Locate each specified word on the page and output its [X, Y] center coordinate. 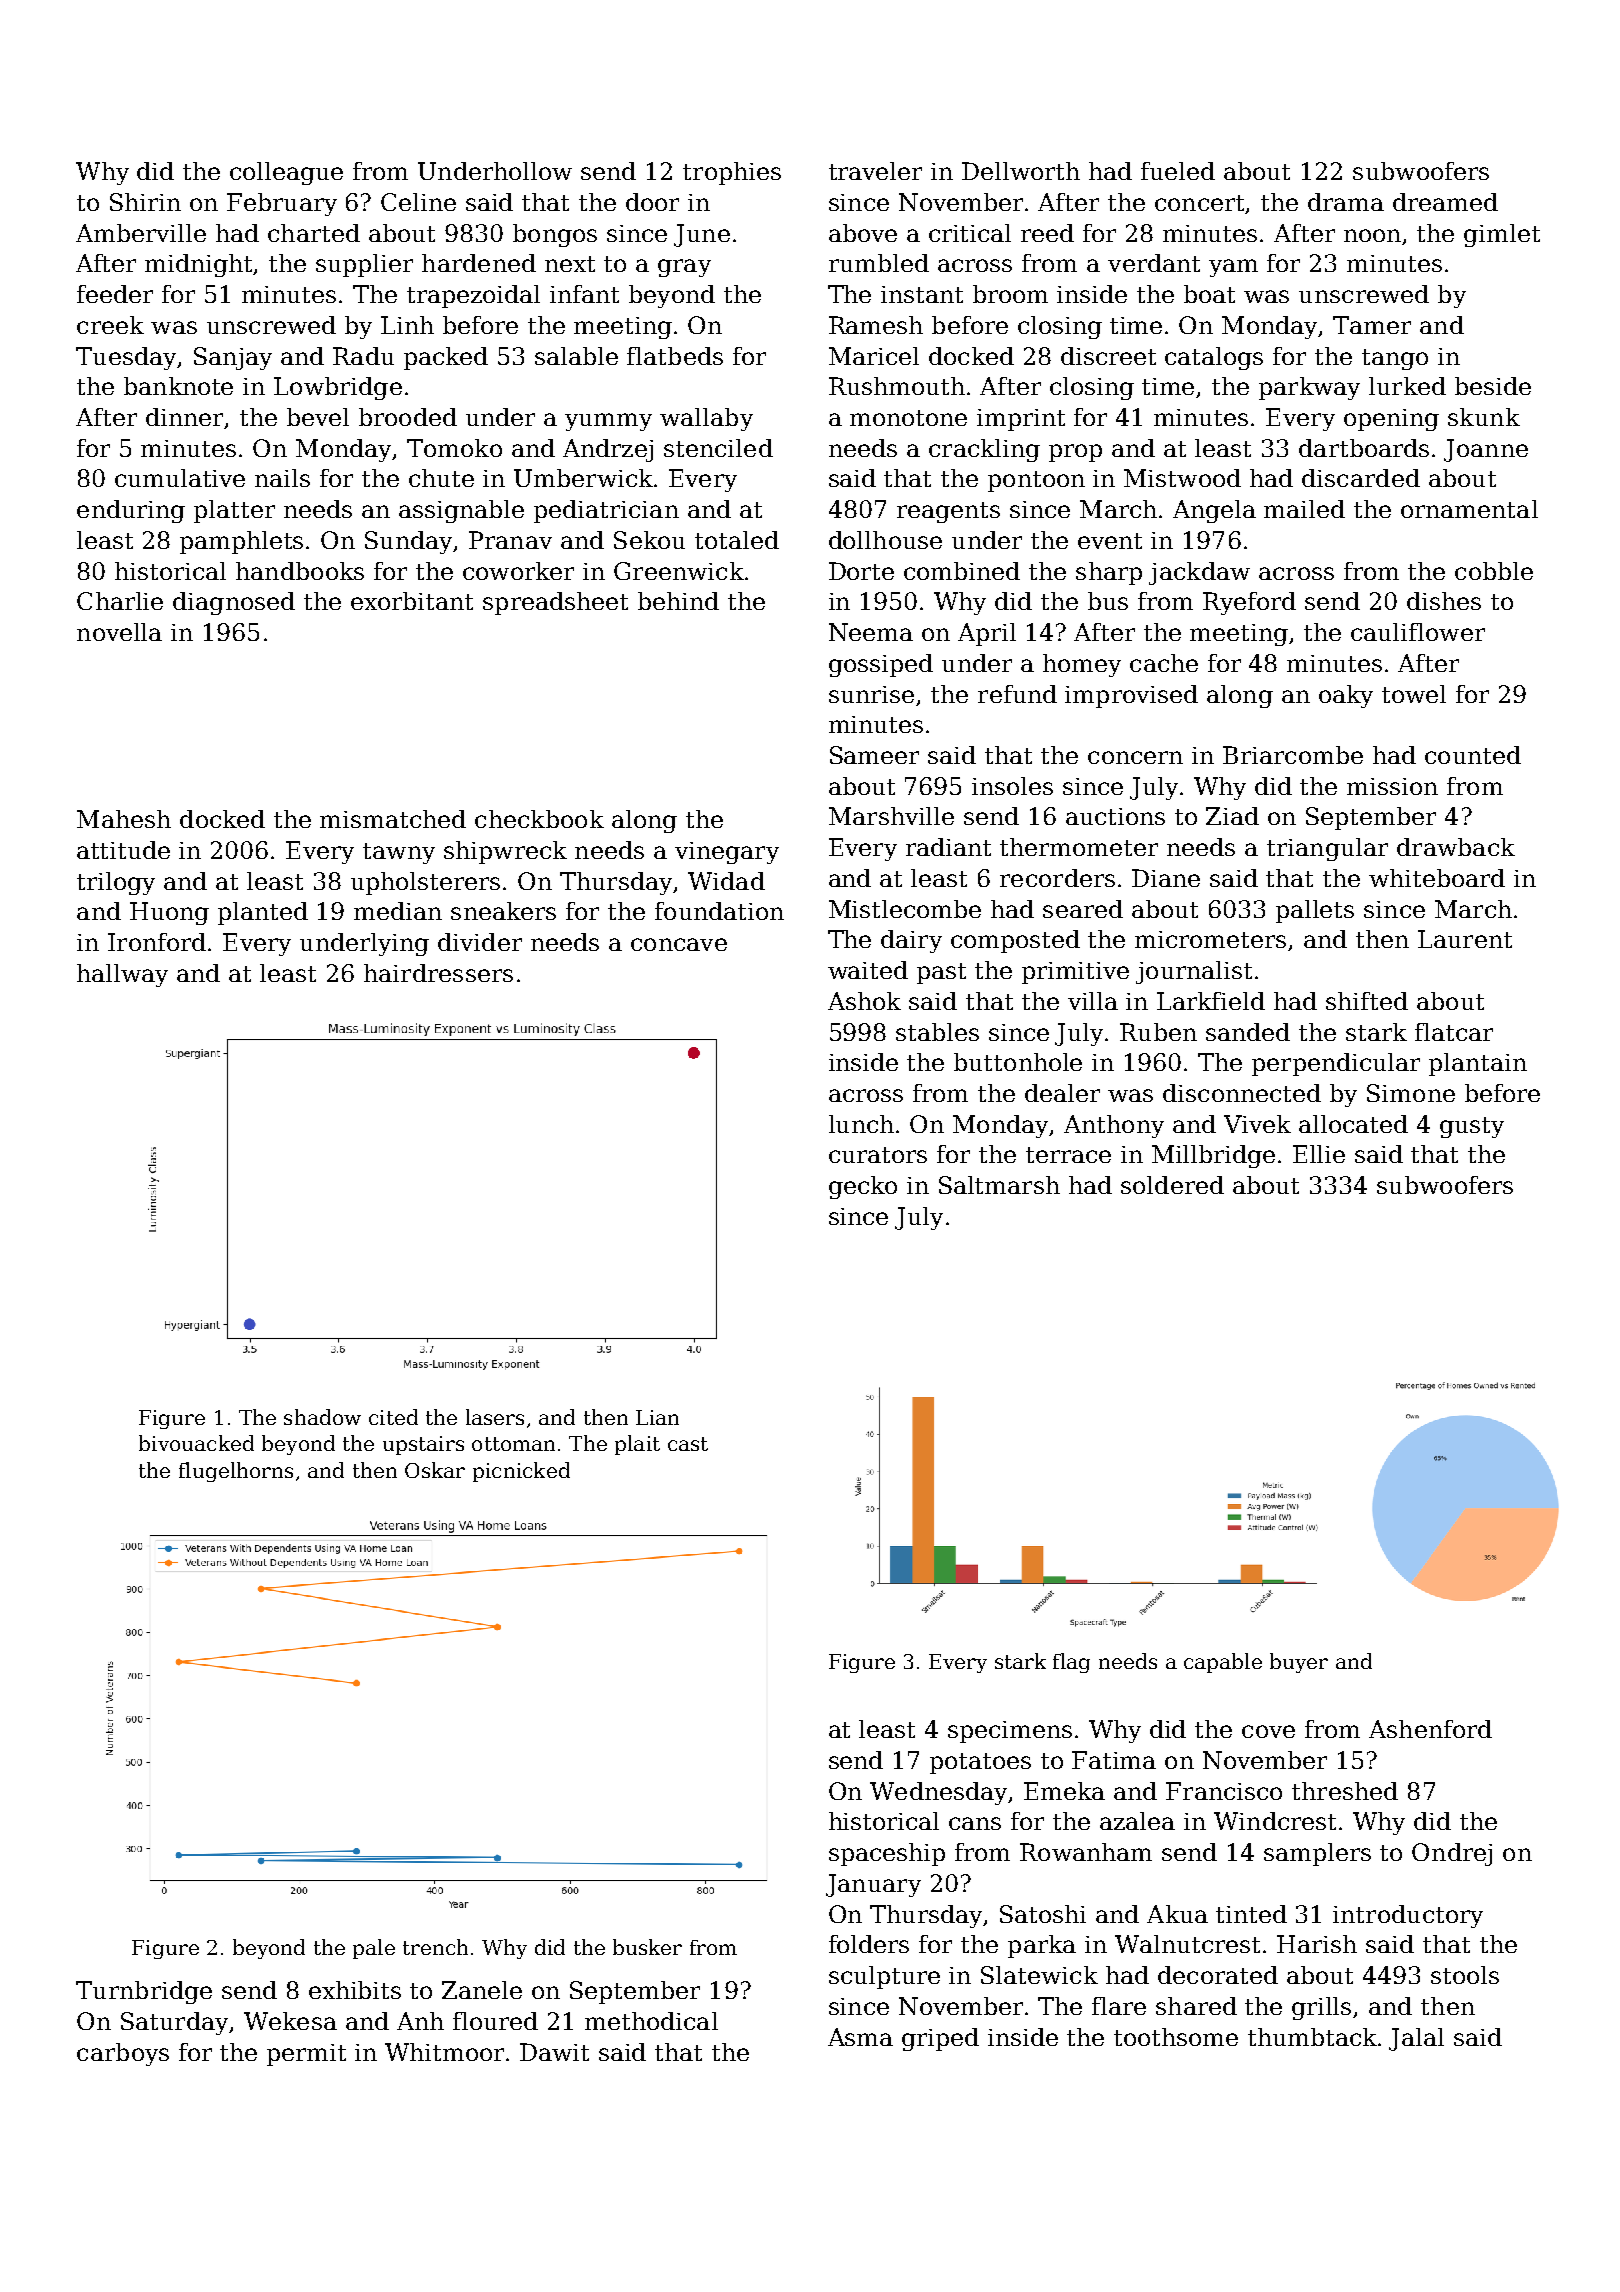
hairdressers [438, 973]
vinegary [727, 853]
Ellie [1319, 1154]
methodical [651, 2021]
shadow [322, 1417]
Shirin [145, 202]
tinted [1251, 1914]
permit [306, 2055]
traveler [875, 171]
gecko [863, 1187]
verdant [1154, 263]
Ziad [1232, 816]
